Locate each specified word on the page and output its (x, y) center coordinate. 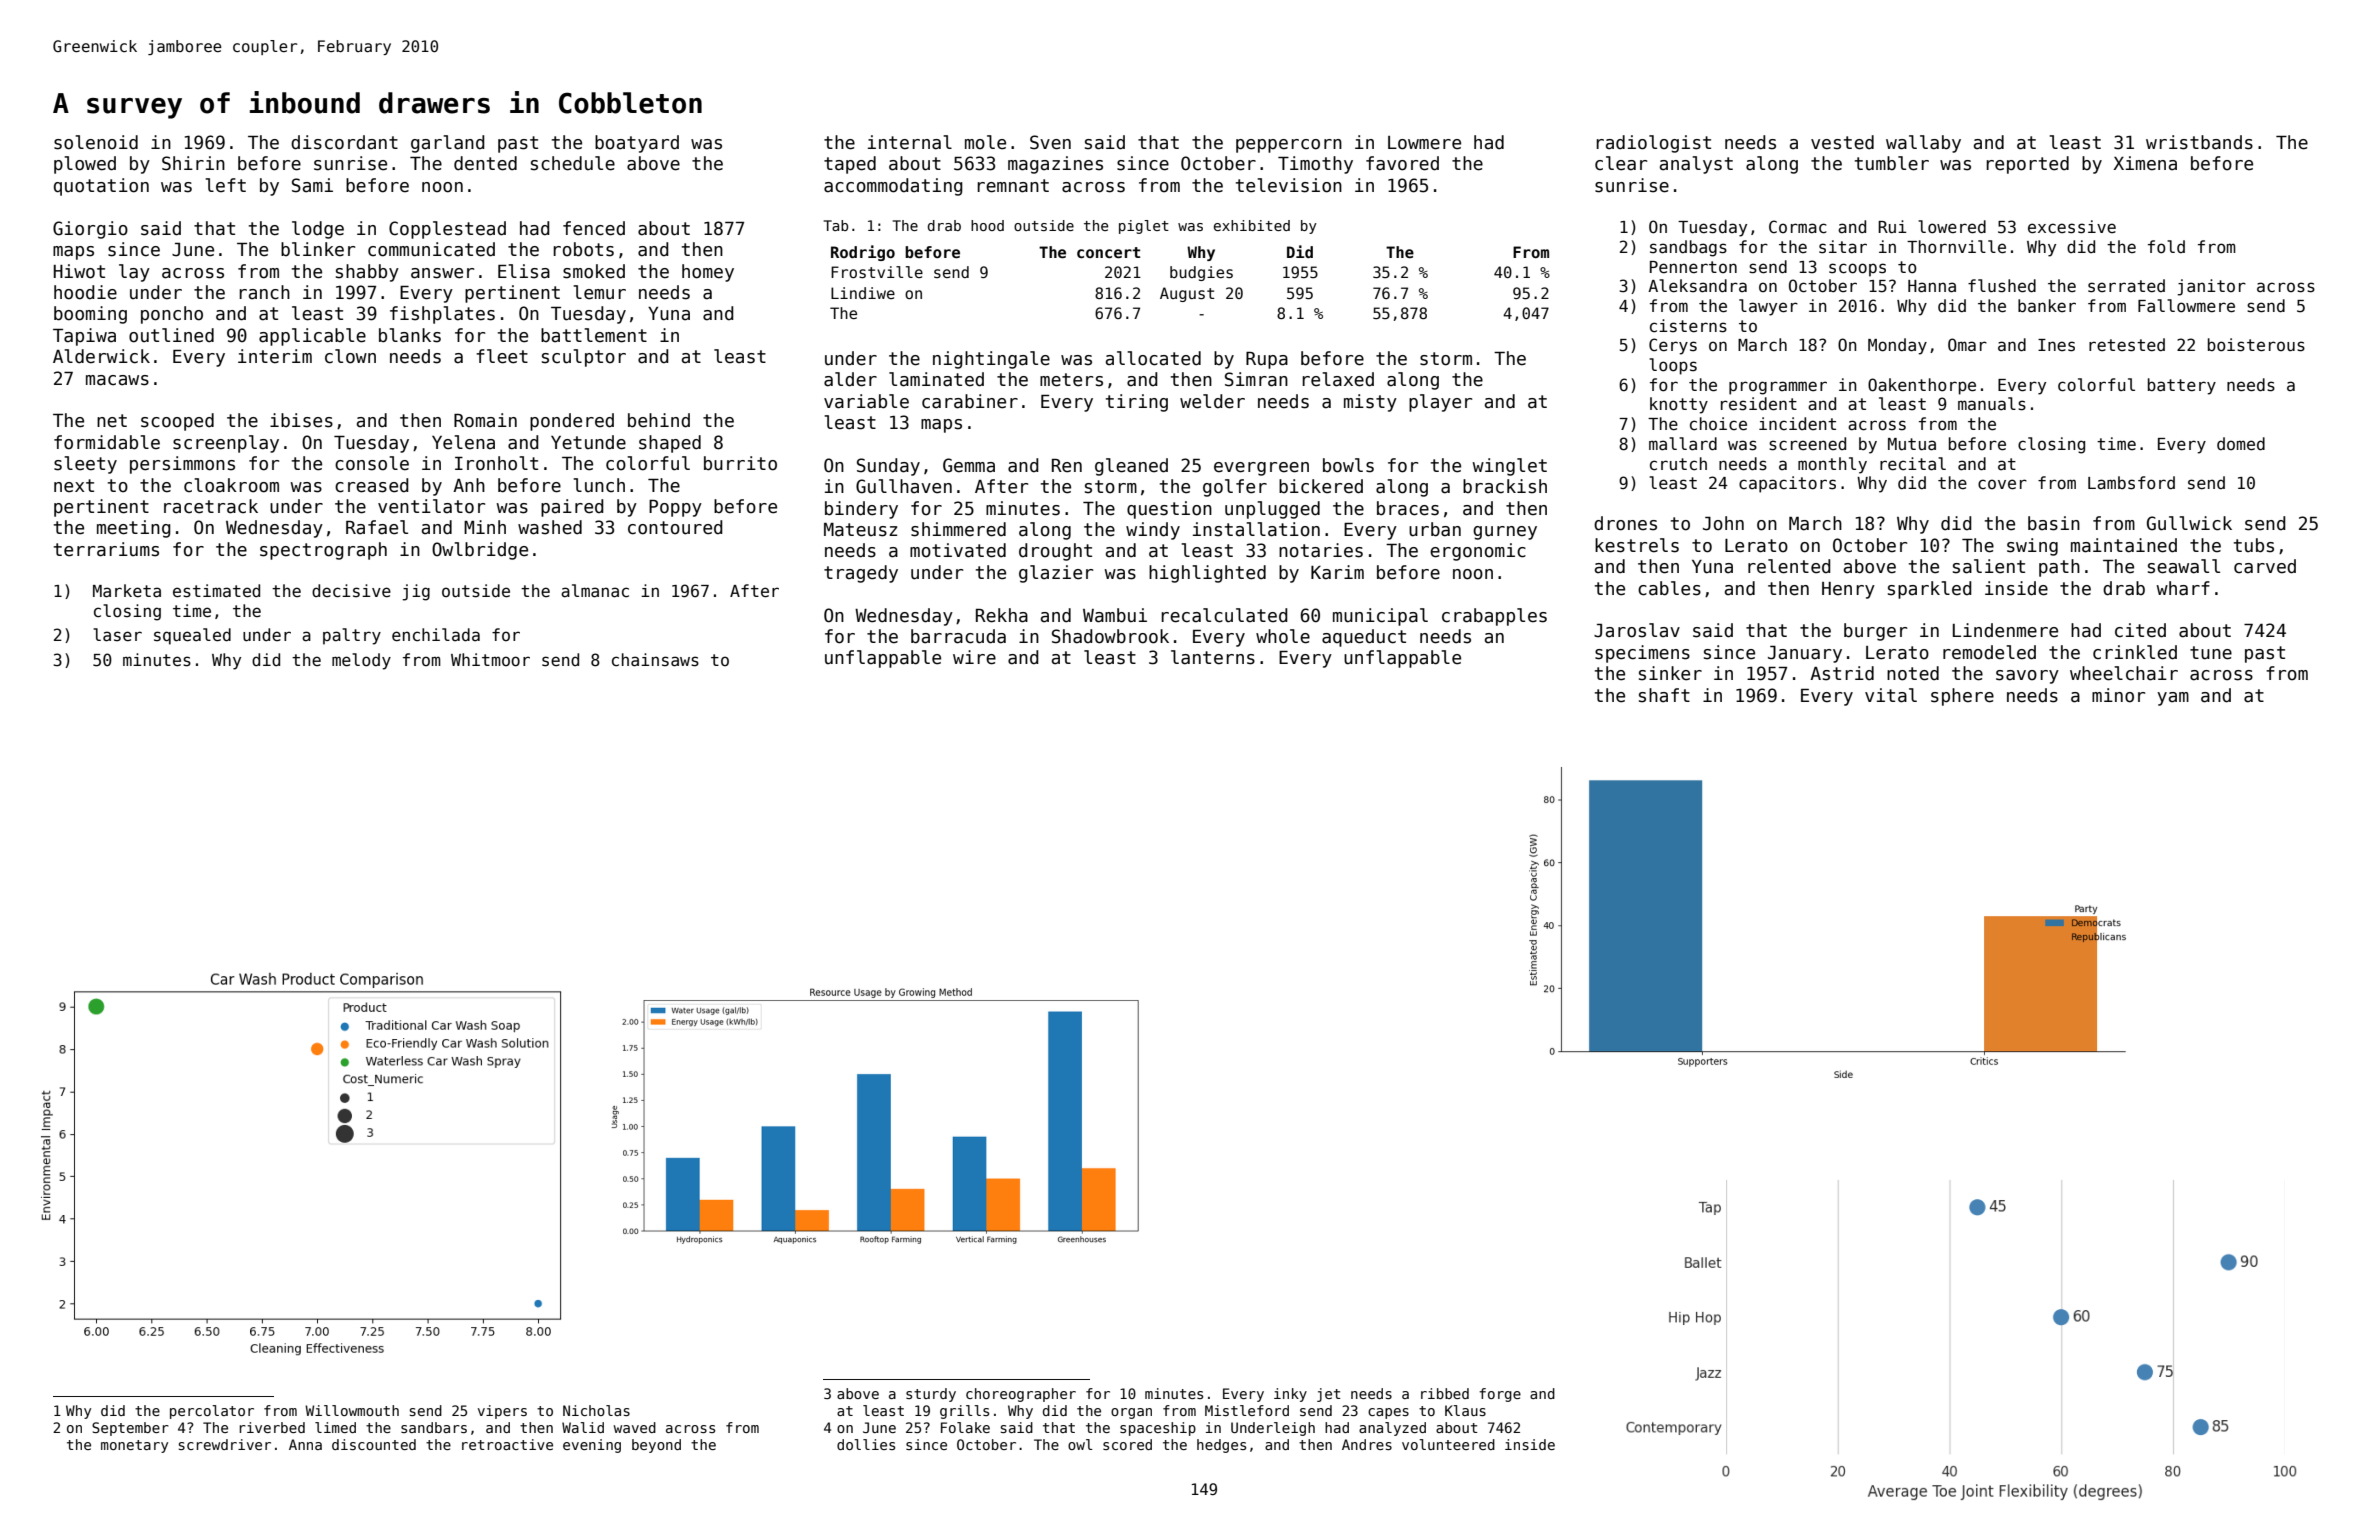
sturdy (931, 1395)
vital (1891, 695)
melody (361, 661)
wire (974, 657)
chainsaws (655, 660)
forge (1500, 1395)
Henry (1848, 590)
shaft (1664, 695)
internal (910, 142)
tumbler (1892, 163)
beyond (656, 1446)
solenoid (96, 142)
